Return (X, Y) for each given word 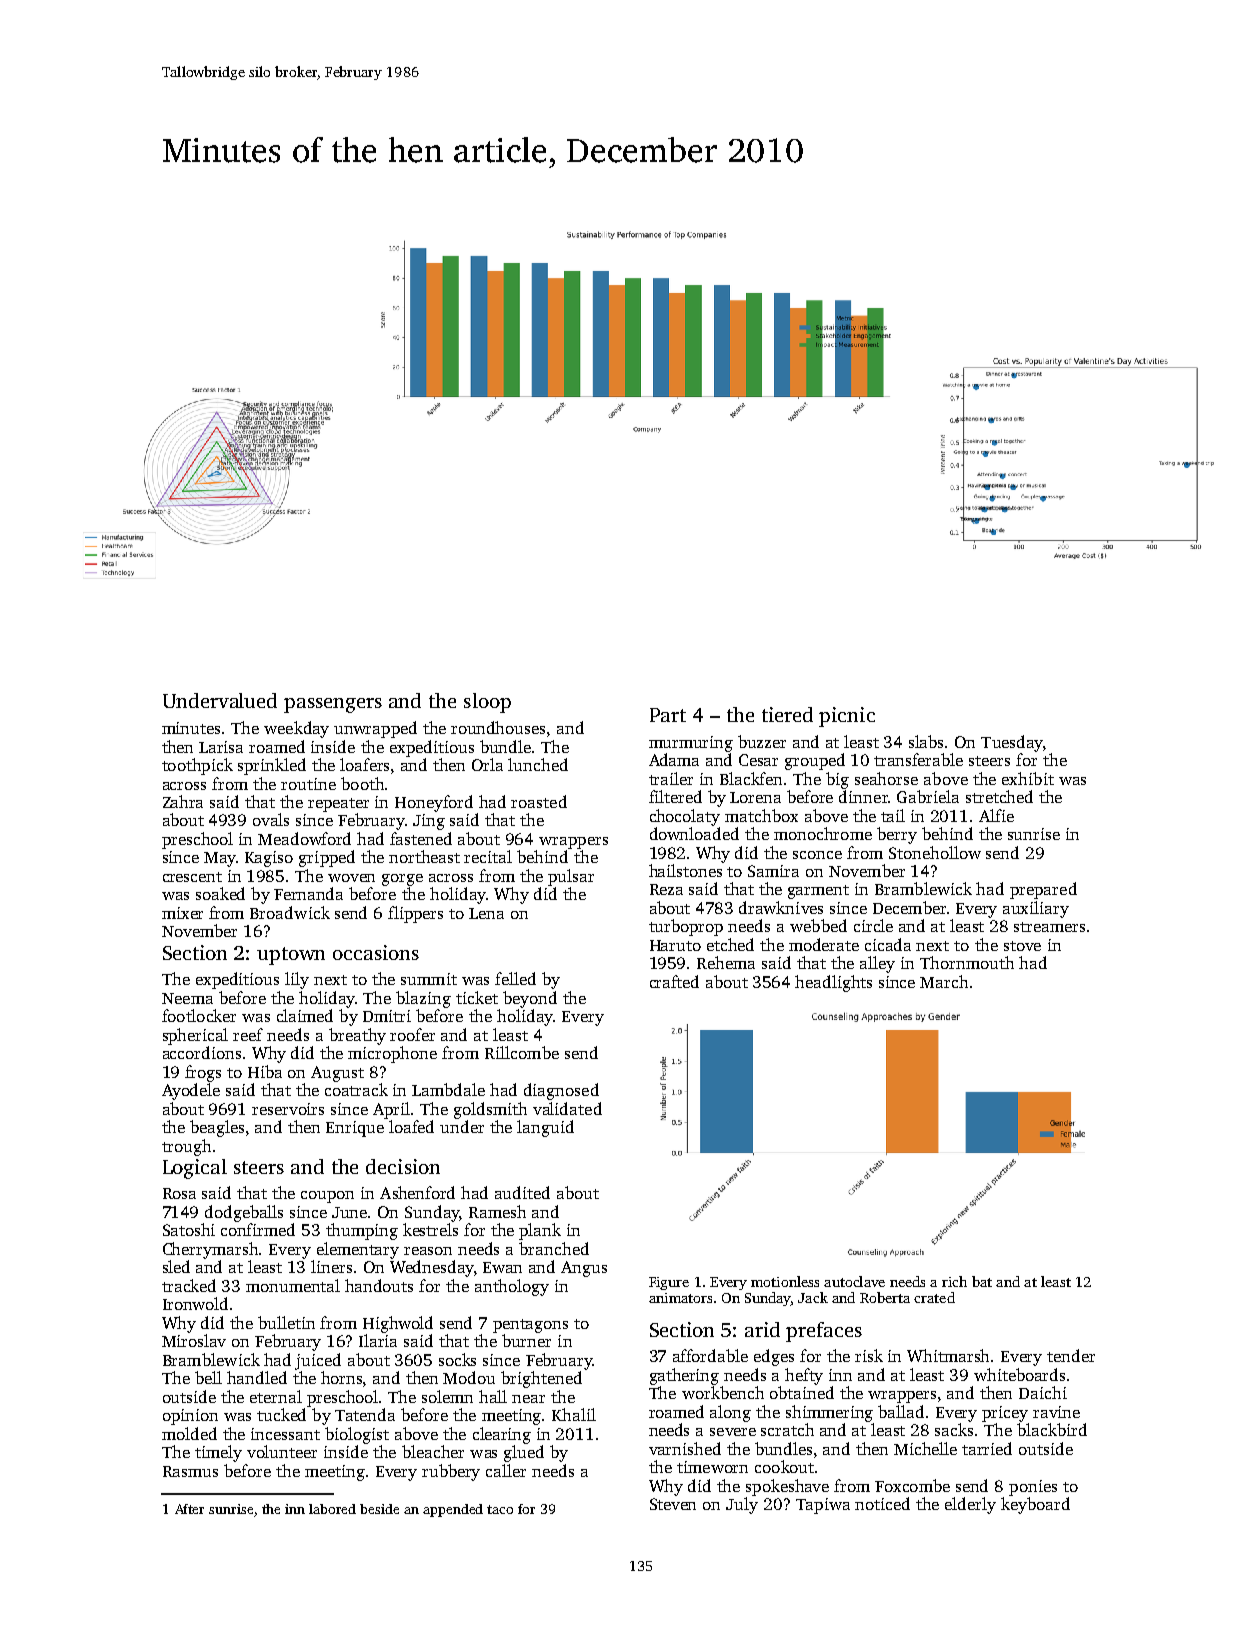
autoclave (854, 1281)
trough (186, 1147)
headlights (833, 983)
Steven (673, 1504)
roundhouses (498, 727)
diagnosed (561, 1091)
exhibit (1028, 778)
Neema (187, 998)
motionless (785, 1281)
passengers (333, 705)
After (189, 1509)
